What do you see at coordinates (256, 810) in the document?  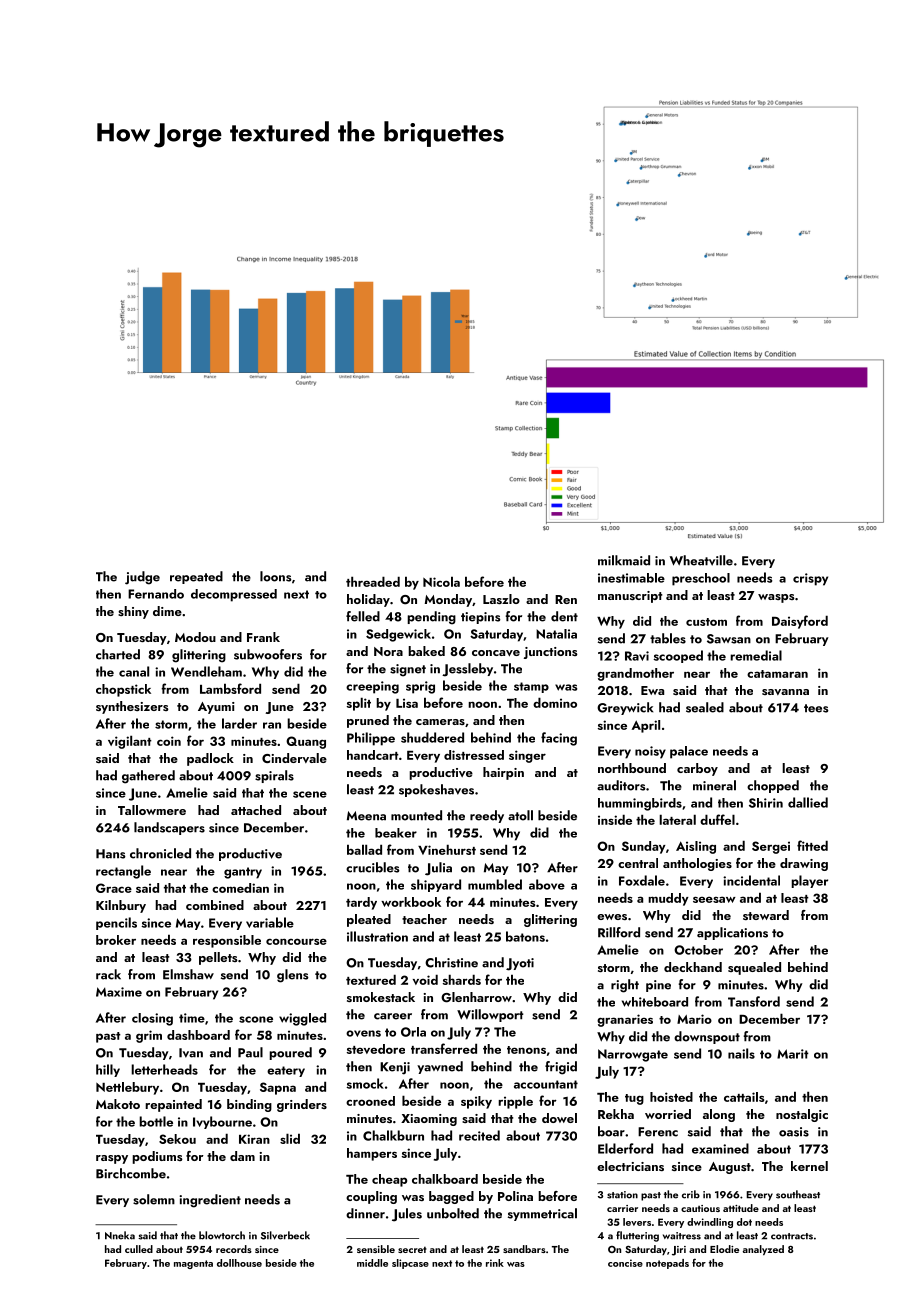 I see `attached` at bounding box center [256, 810].
